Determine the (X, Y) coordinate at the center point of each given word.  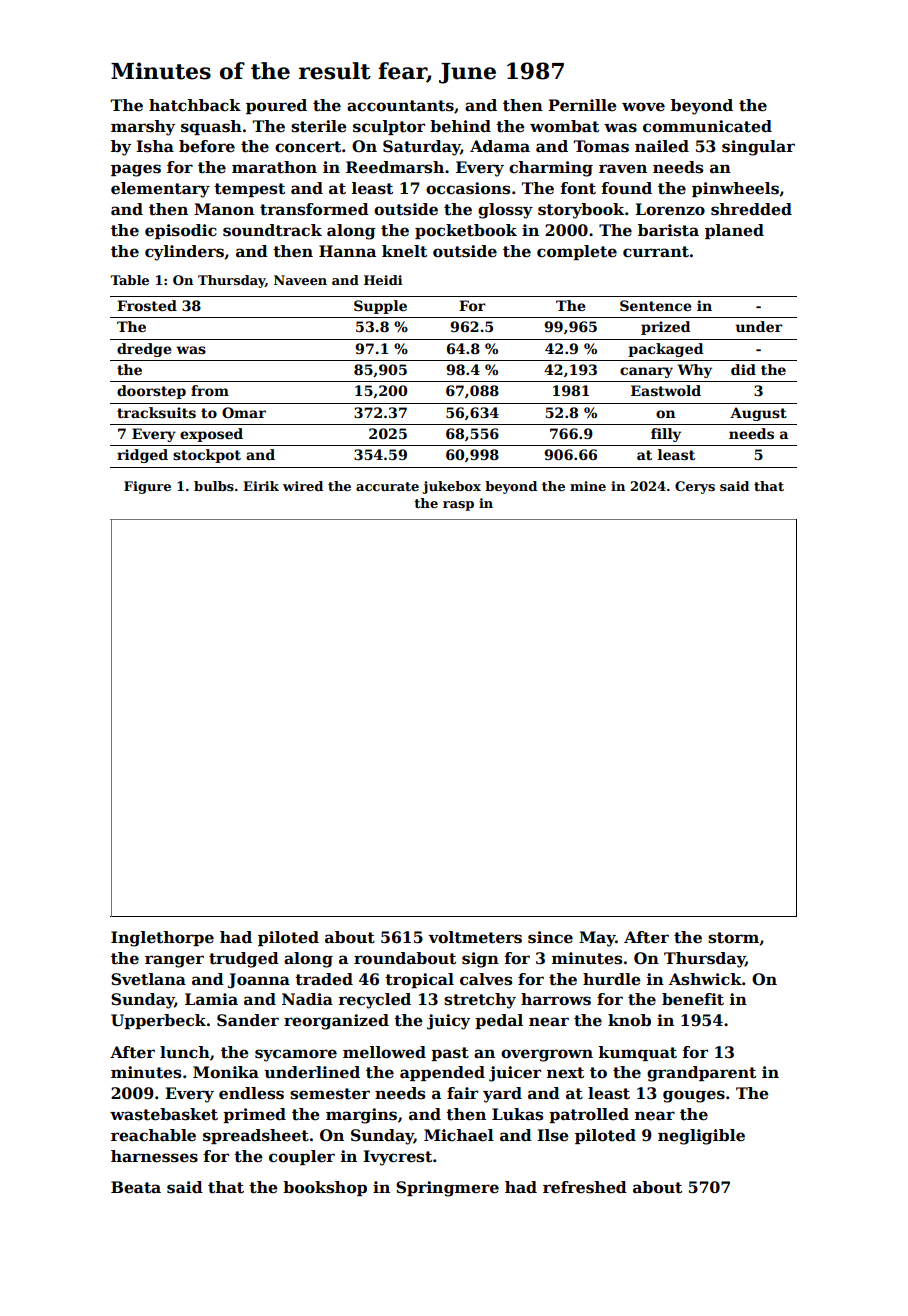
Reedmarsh (395, 167)
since (550, 937)
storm (733, 938)
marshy (143, 128)
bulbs (214, 486)
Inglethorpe (162, 939)
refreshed (585, 1187)
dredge (144, 350)
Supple (380, 307)
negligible (701, 1137)
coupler (302, 1157)
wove (643, 107)
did (743, 369)
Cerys (695, 487)
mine (588, 486)
